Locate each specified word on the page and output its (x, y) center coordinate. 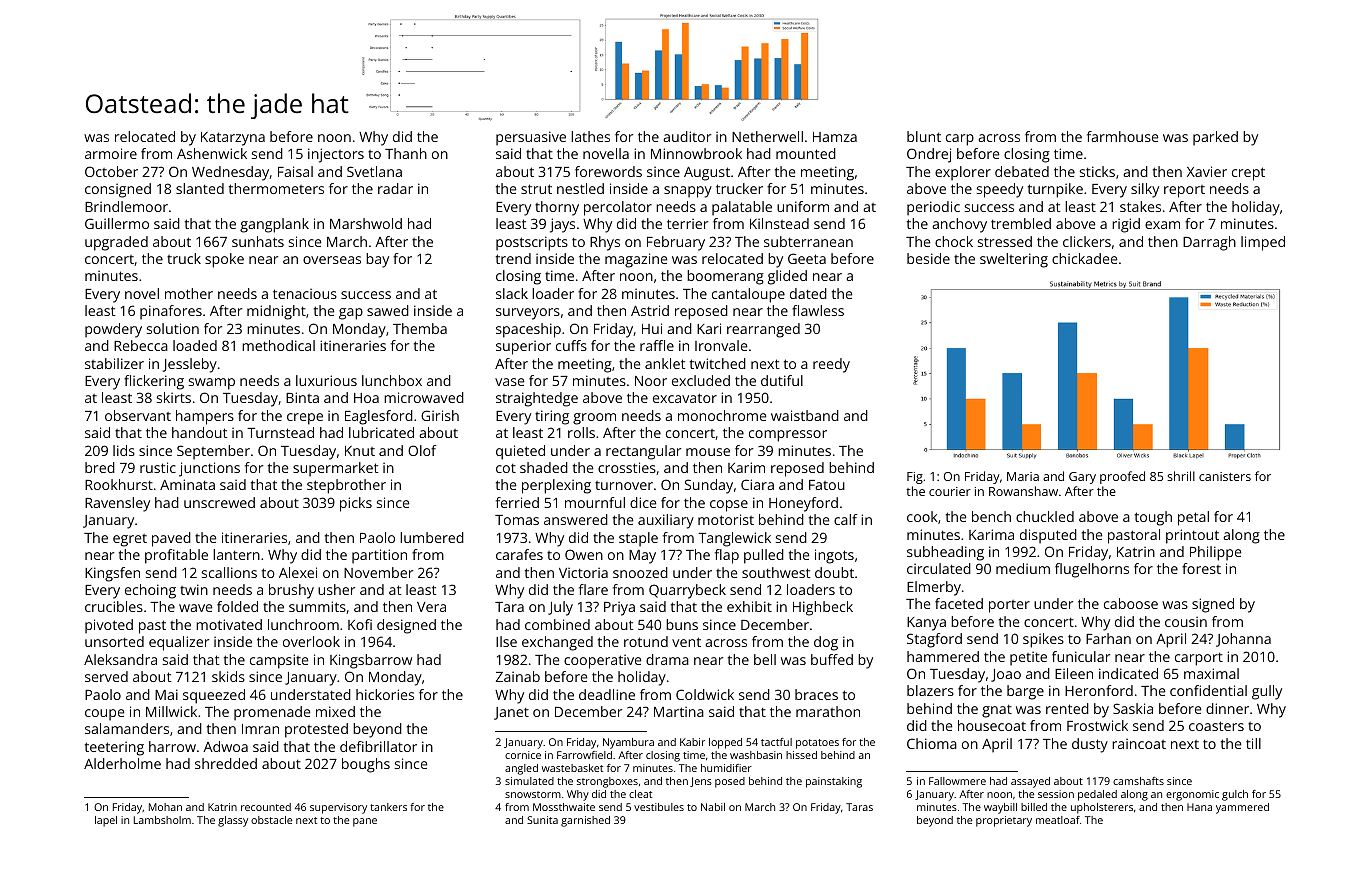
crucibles (114, 606)
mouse (708, 452)
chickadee (1084, 258)
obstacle (271, 820)
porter (1009, 606)
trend (513, 258)
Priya (619, 608)
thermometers (276, 188)
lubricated (381, 432)
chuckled (1045, 516)
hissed (801, 755)
